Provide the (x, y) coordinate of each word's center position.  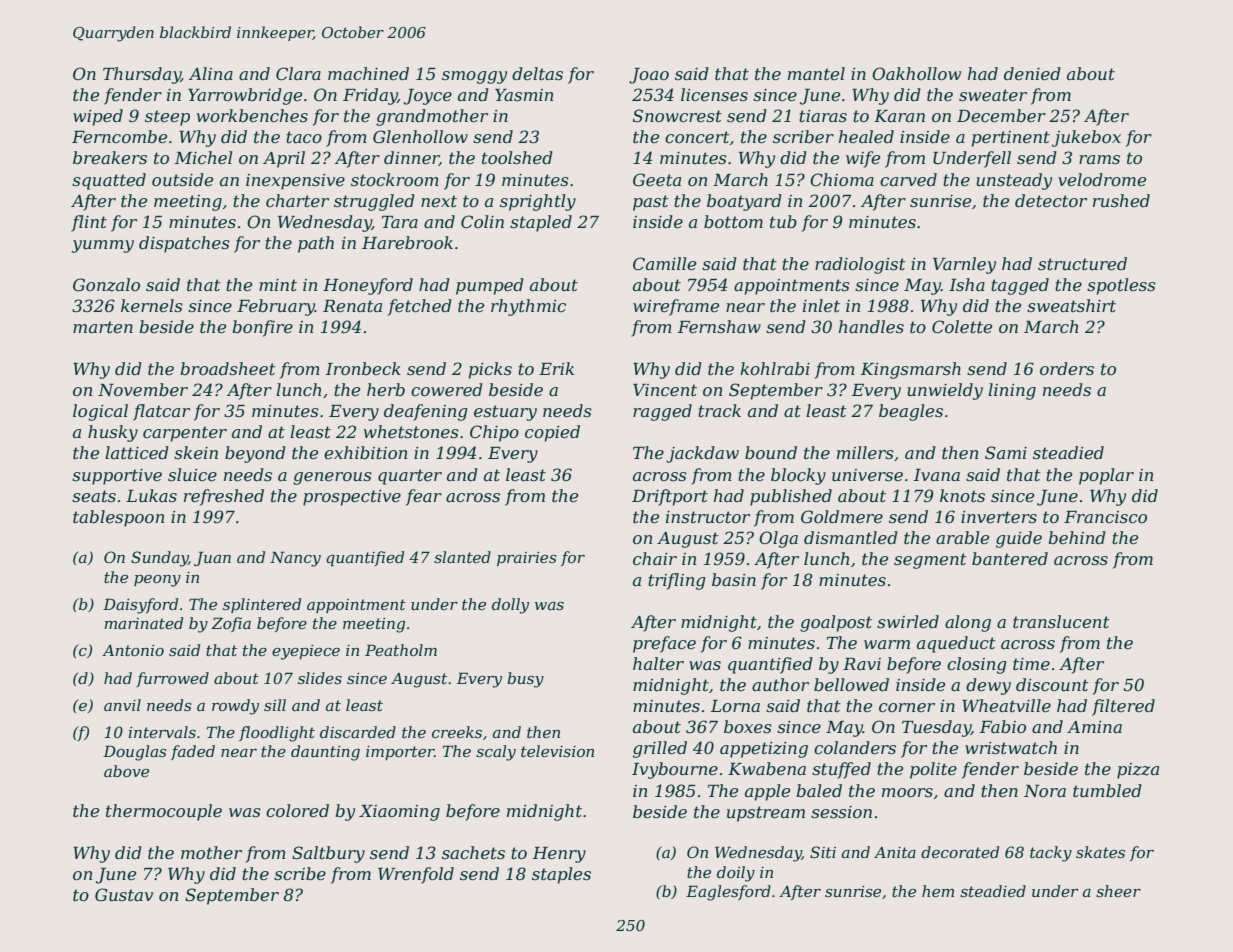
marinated (143, 623)
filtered (1123, 707)
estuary (505, 413)
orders (1067, 368)
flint (89, 223)
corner (907, 707)
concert (697, 137)
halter (658, 663)
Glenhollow (420, 137)
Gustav (124, 895)
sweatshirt (1071, 305)
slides (320, 678)
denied (1032, 73)
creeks (457, 732)
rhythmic (528, 307)
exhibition (366, 452)
